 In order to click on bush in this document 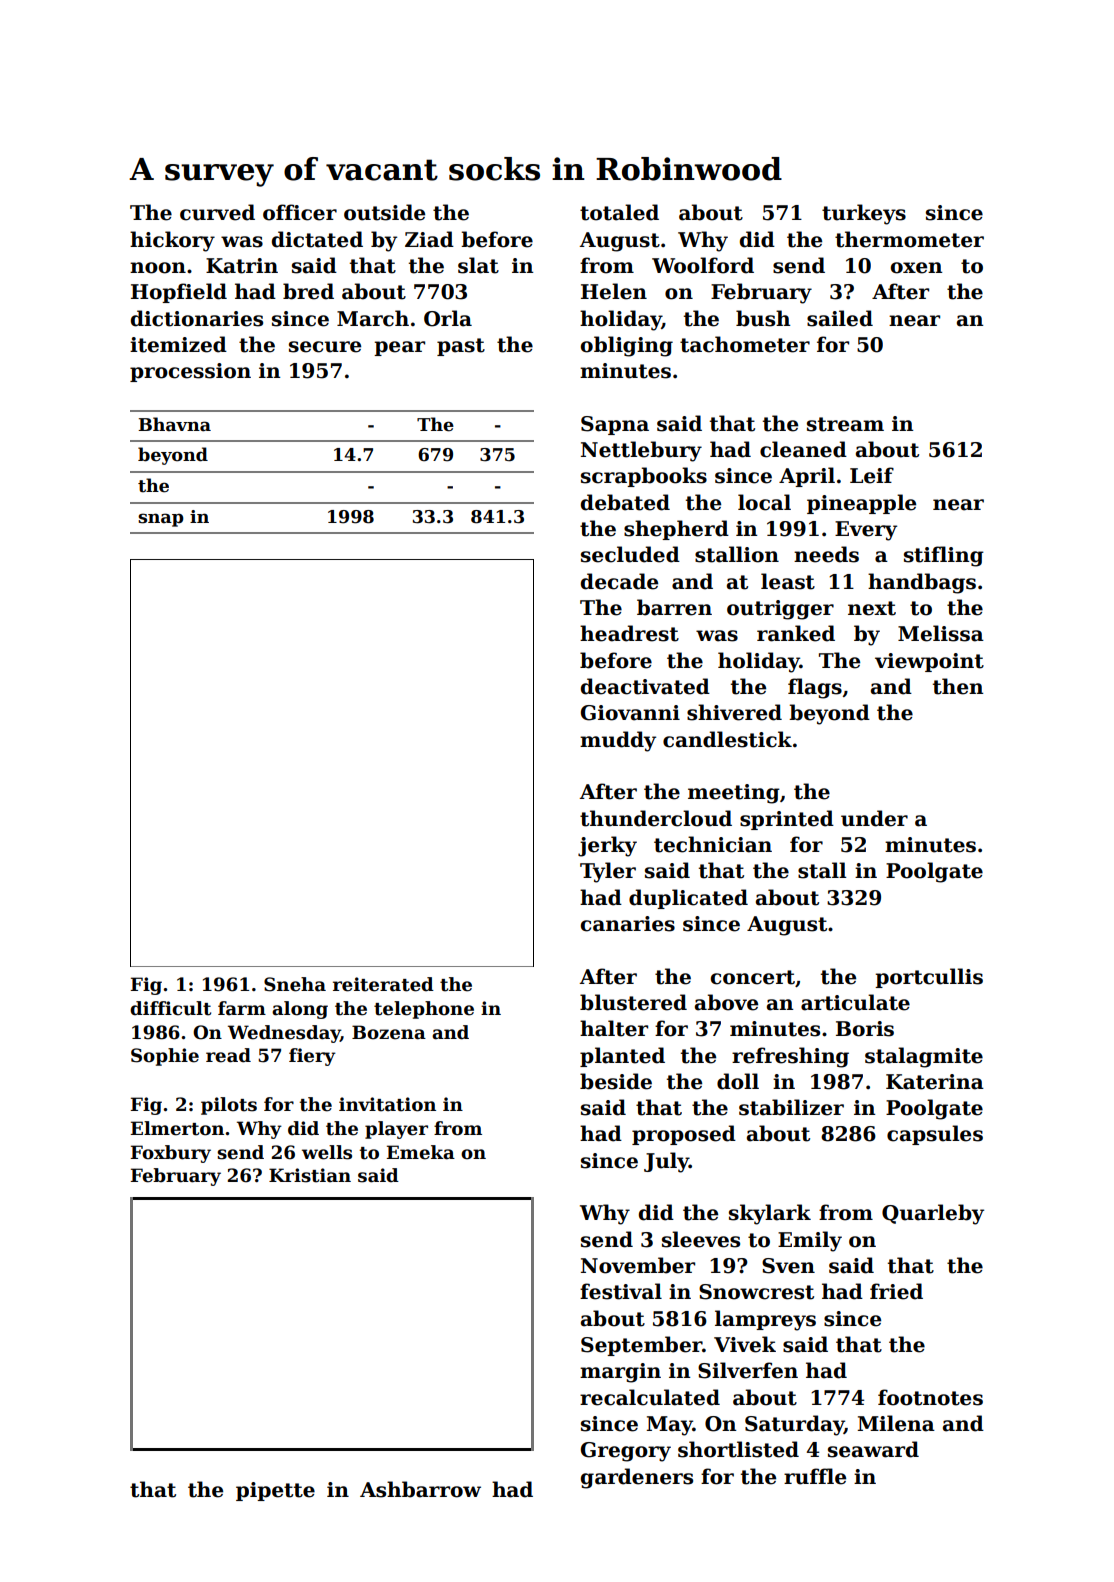, I will do `click(763, 318)`.
